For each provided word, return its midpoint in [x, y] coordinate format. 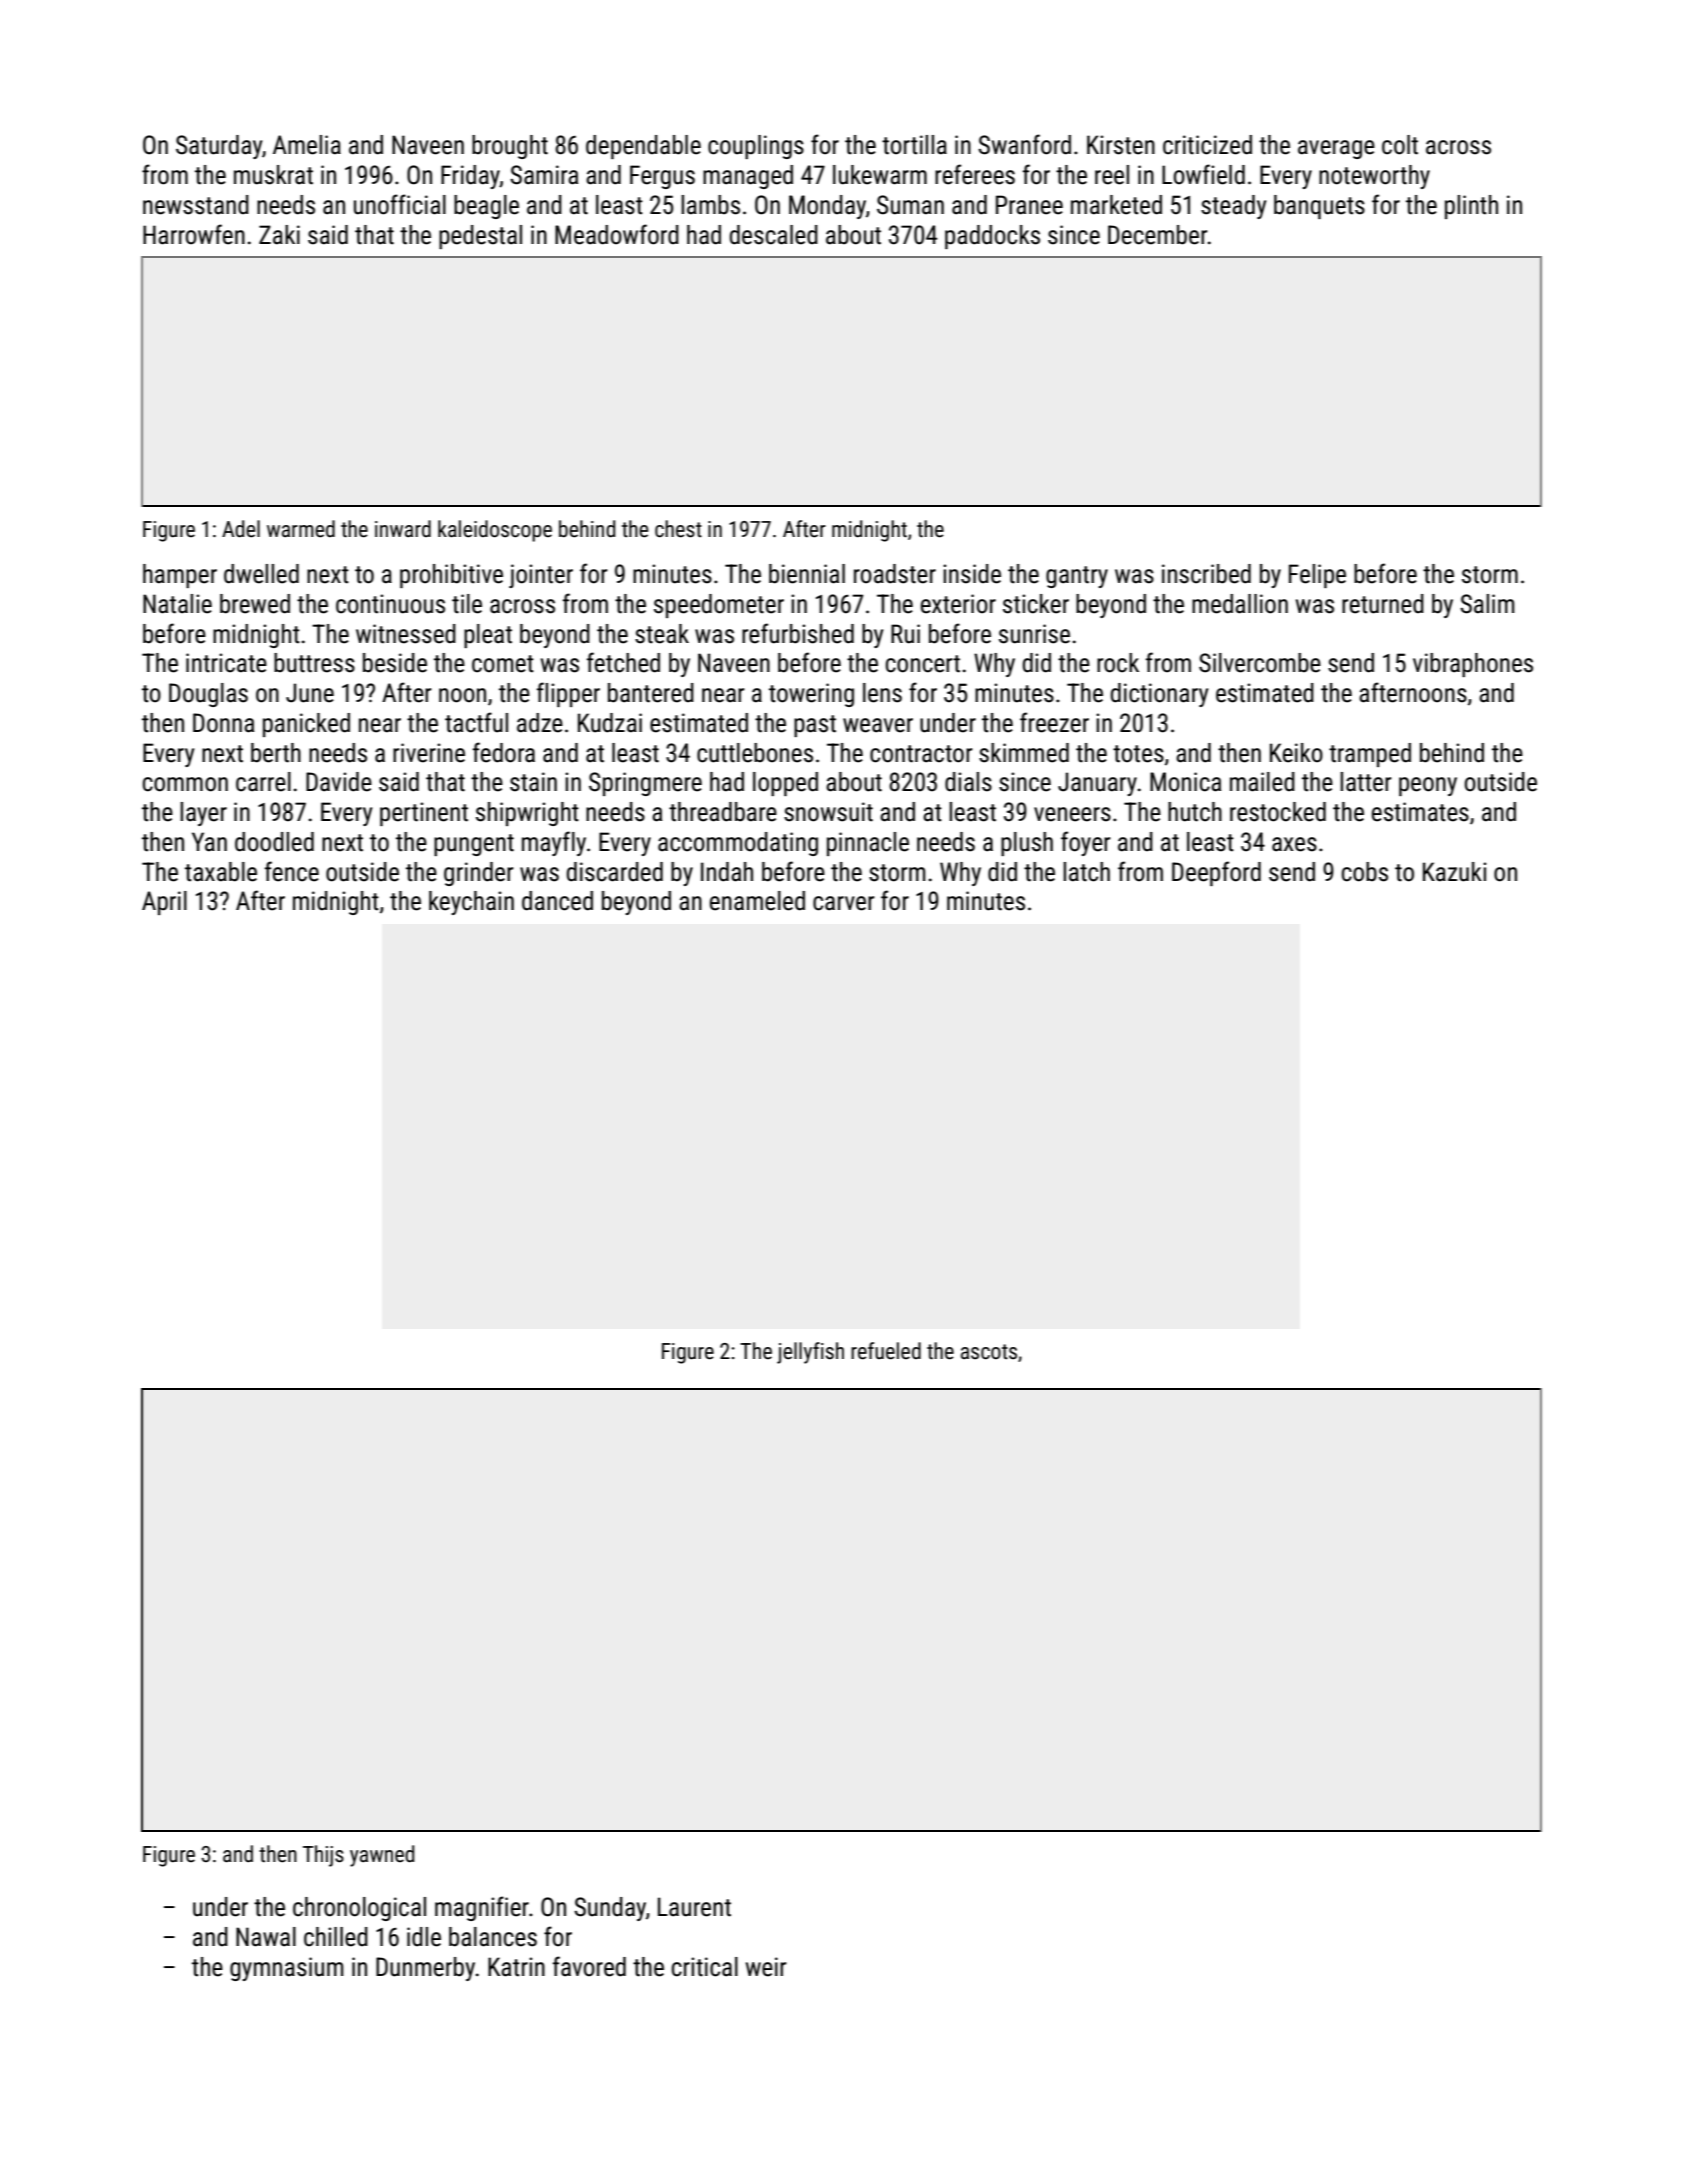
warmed [301, 529]
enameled [757, 901]
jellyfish [810, 1353]
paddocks [992, 237]
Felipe [1317, 576]
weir [766, 1967]
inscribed [1206, 574]
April [164, 903]
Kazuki [1454, 872]
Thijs [323, 1856]
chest [678, 529]
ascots [989, 1352]
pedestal [480, 237]
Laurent [694, 1907]
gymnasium [287, 1969]
